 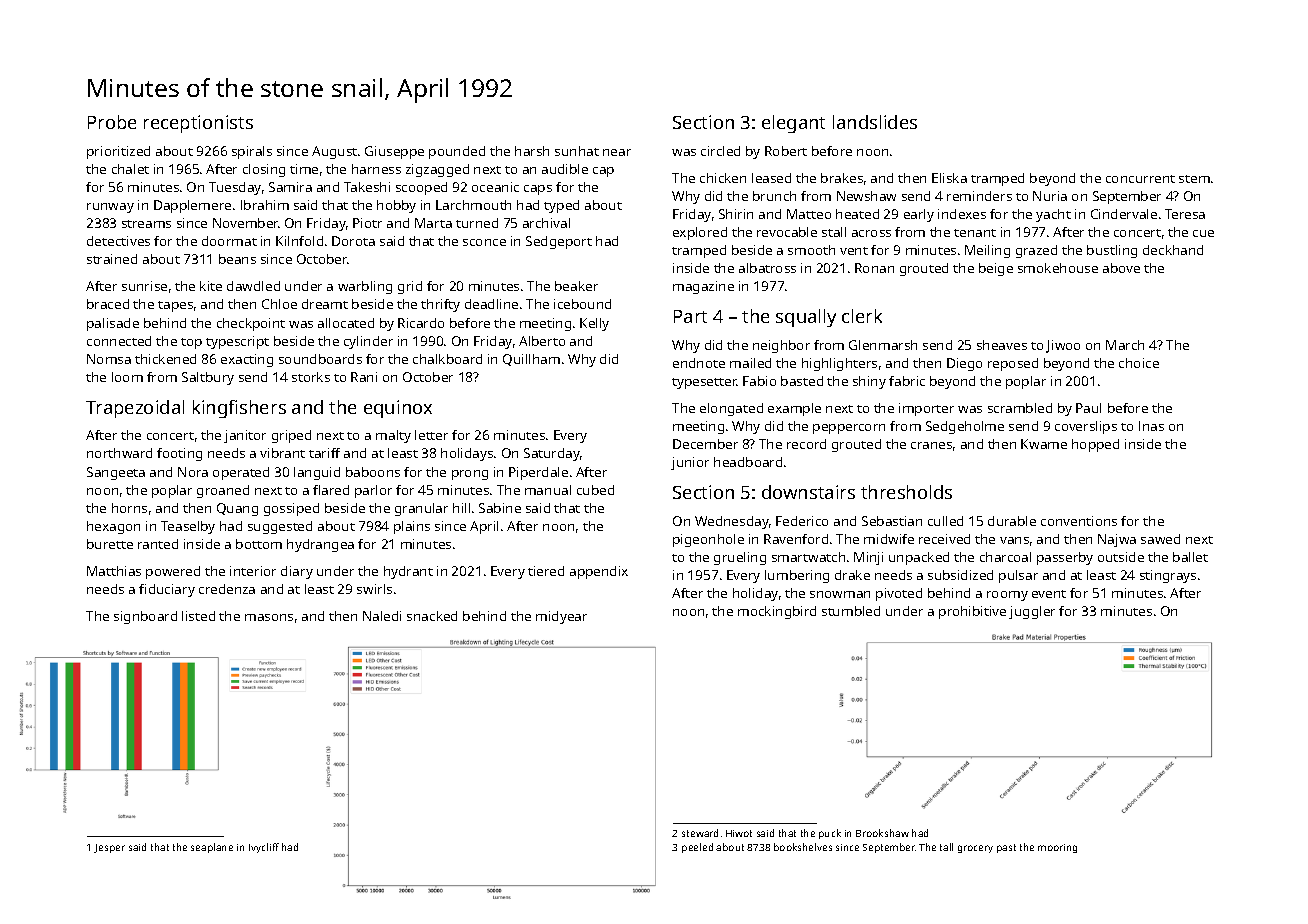 I want to click on janitor, so click(x=245, y=436).
